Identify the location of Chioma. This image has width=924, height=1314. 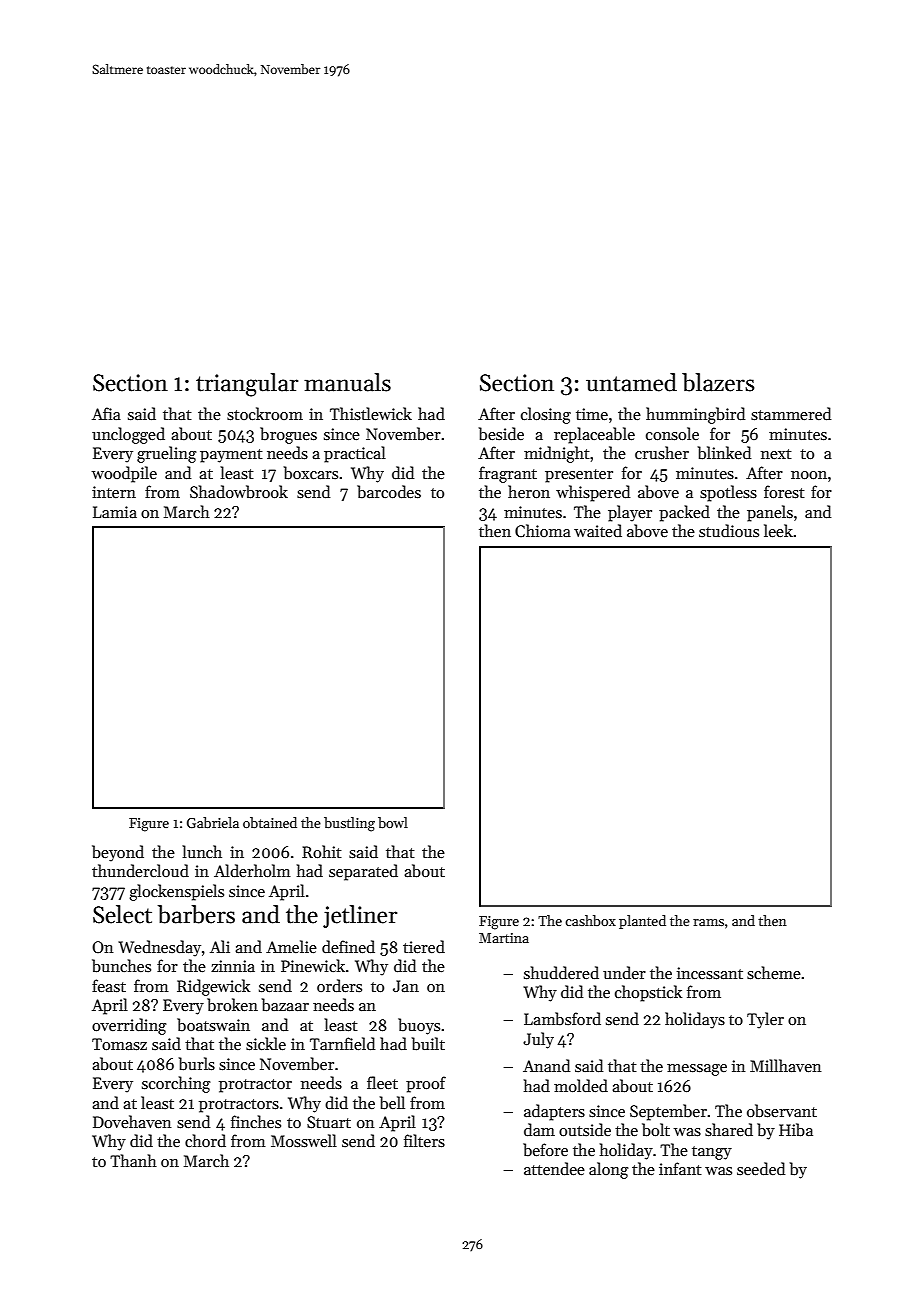
(543, 530).
